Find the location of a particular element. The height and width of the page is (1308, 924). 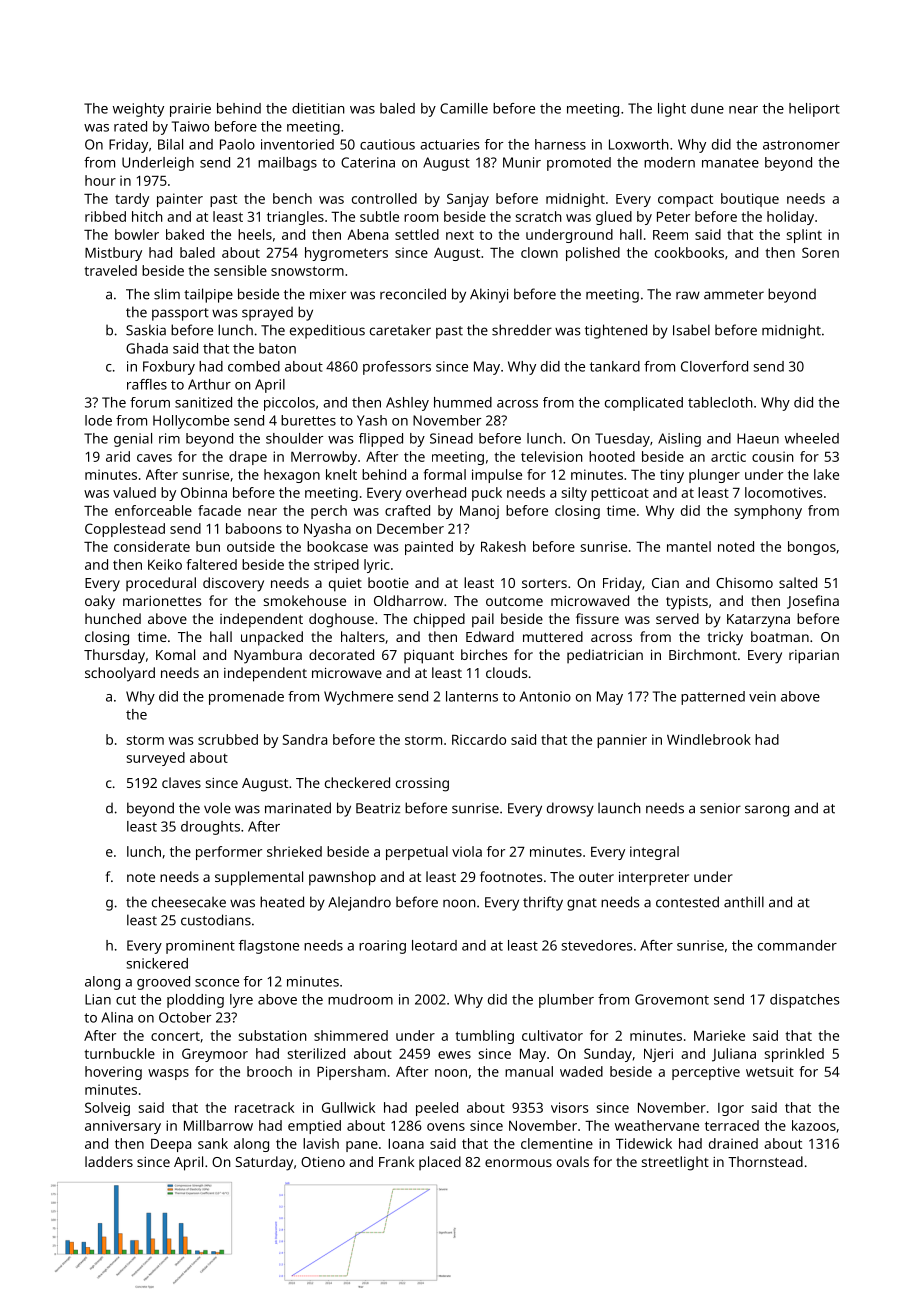

plumber is located at coordinates (566, 1001).
